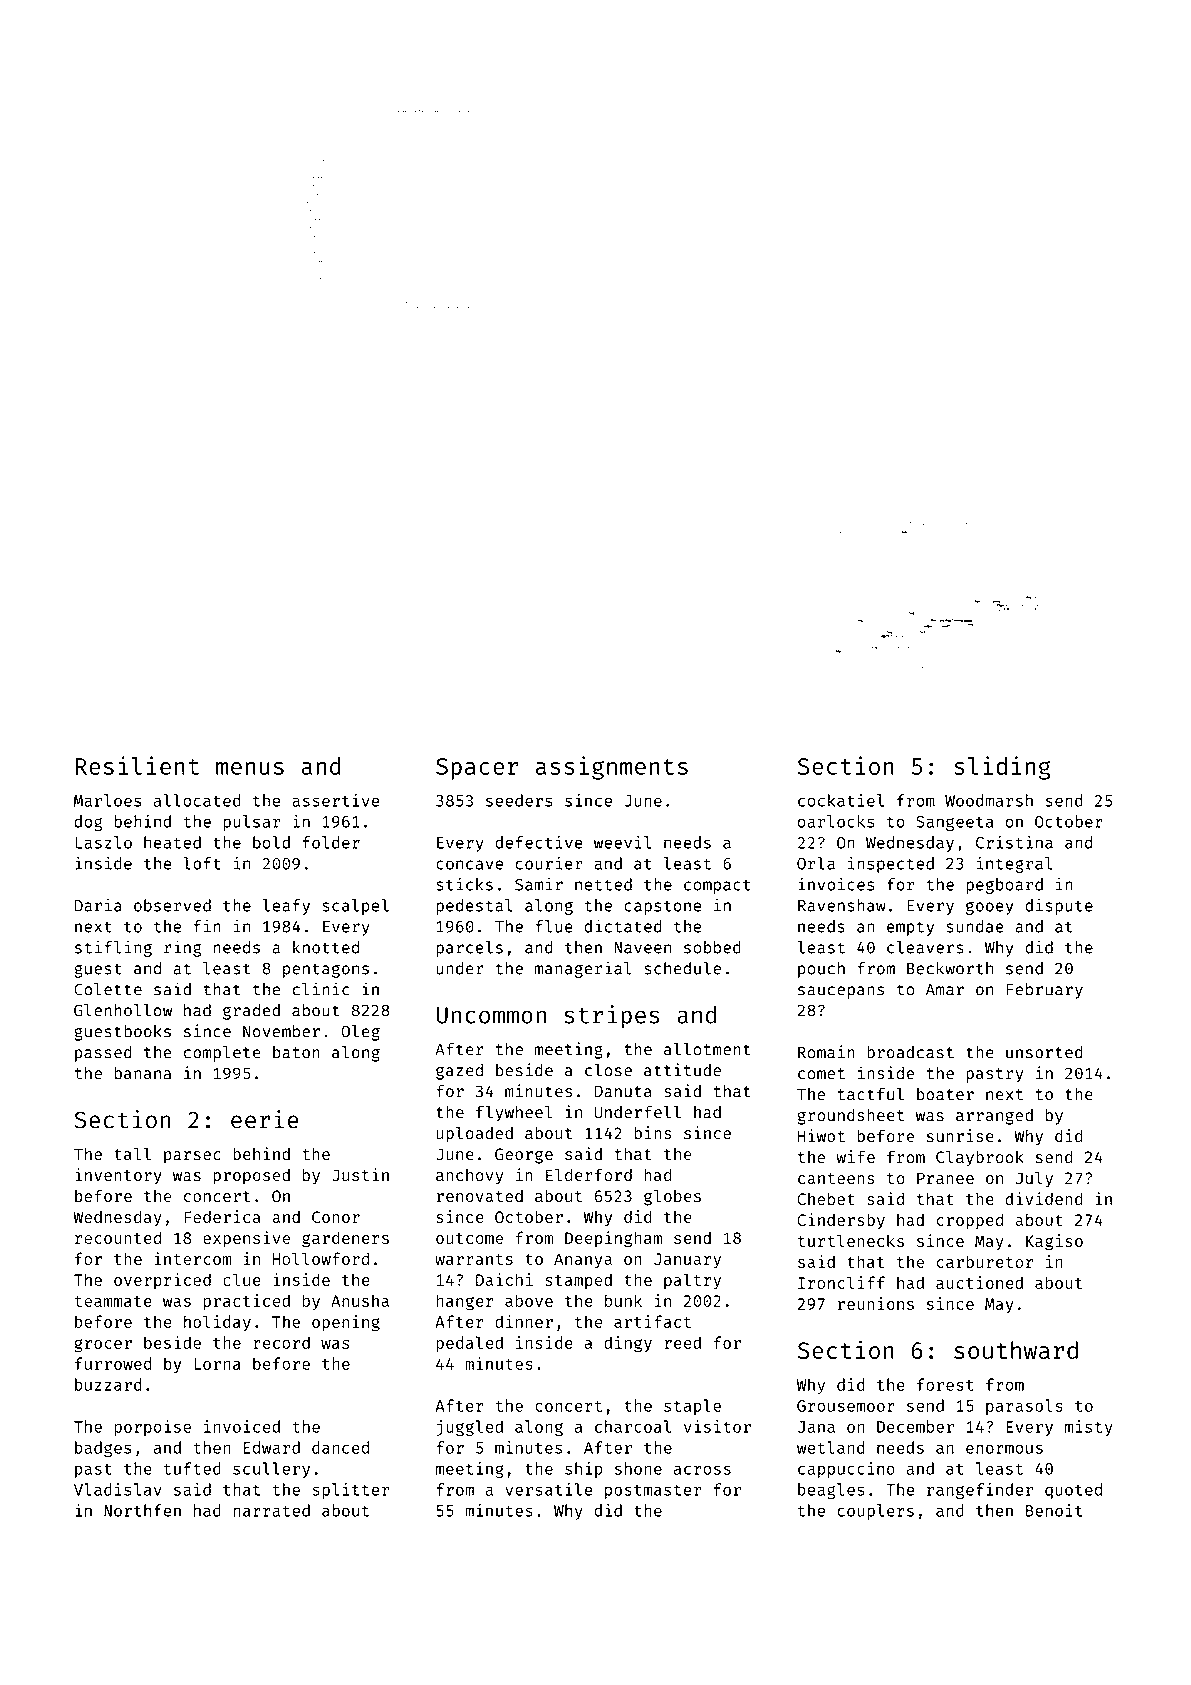  What do you see at coordinates (875, 1512) in the document?
I see `couplers` at bounding box center [875, 1512].
